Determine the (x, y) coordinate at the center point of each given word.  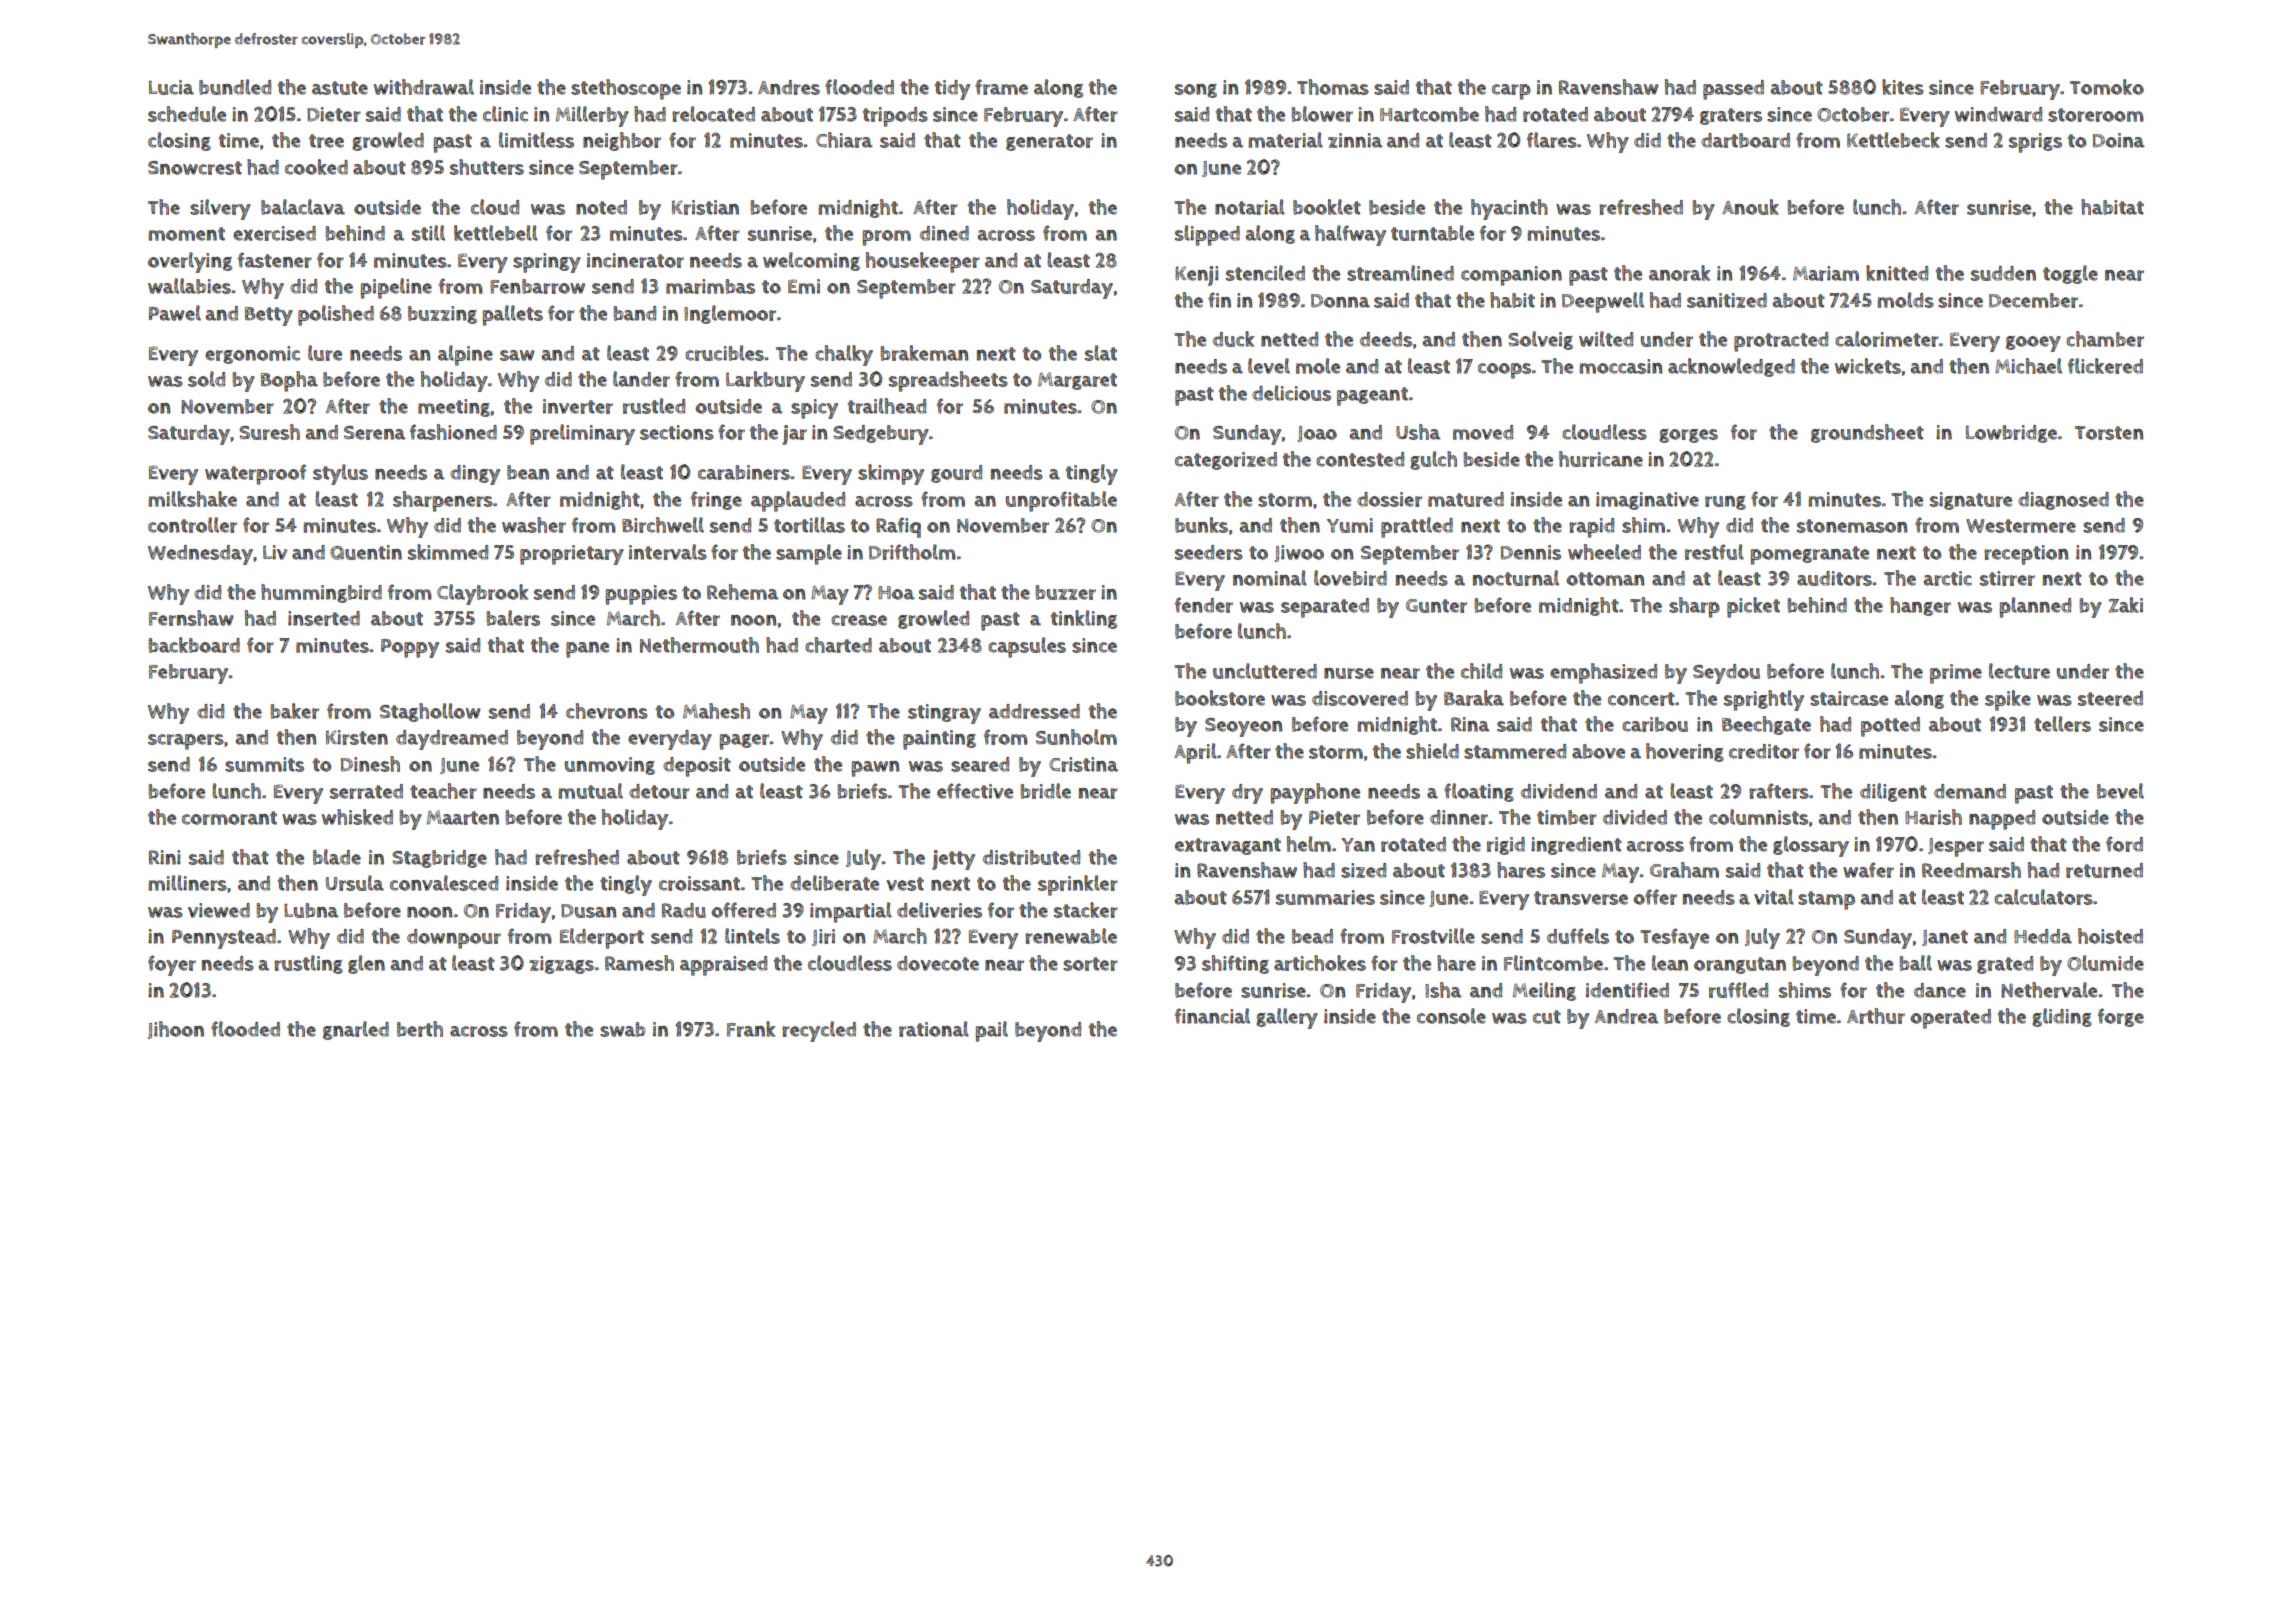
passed (1733, 90)
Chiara (844, 140)
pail (991, 1031)
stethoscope (626, 89)
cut (1547, 1017)
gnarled (356, 1030)
